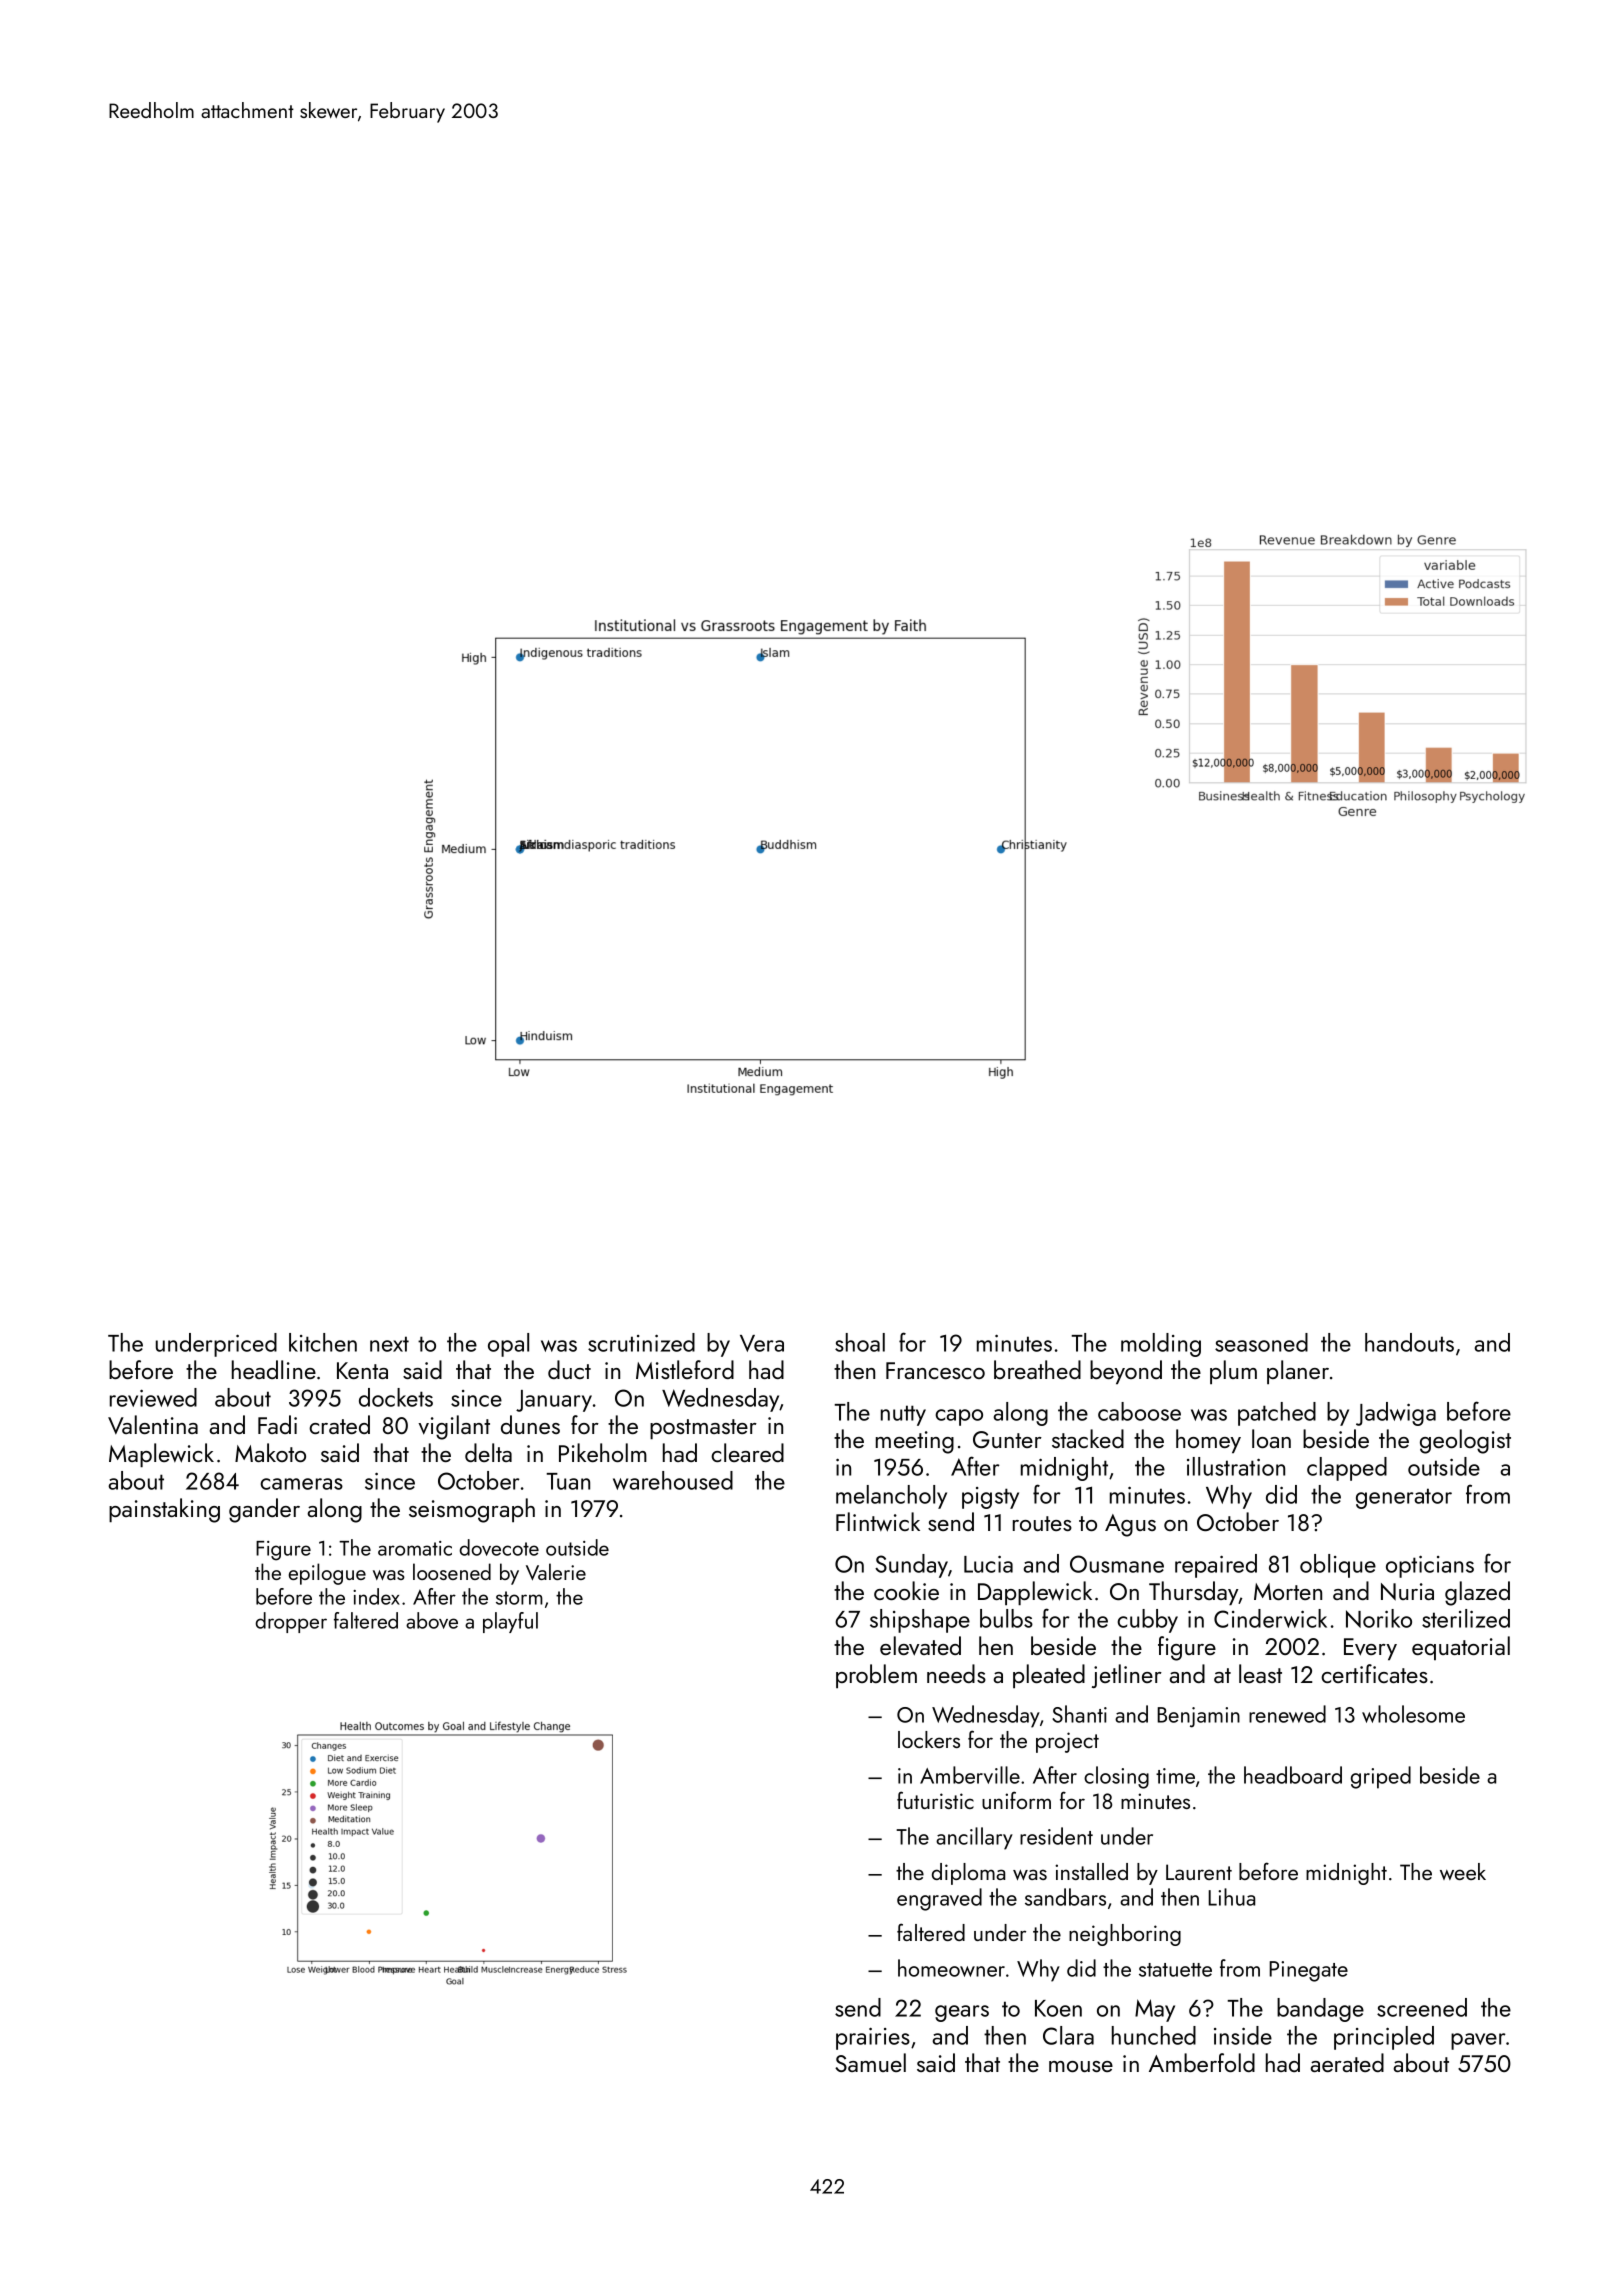 The image size is (1620, 2292). What do you see at coordinates (968, 1874) in the document?
I see `diploma` at bounding box center [968, 1874].
